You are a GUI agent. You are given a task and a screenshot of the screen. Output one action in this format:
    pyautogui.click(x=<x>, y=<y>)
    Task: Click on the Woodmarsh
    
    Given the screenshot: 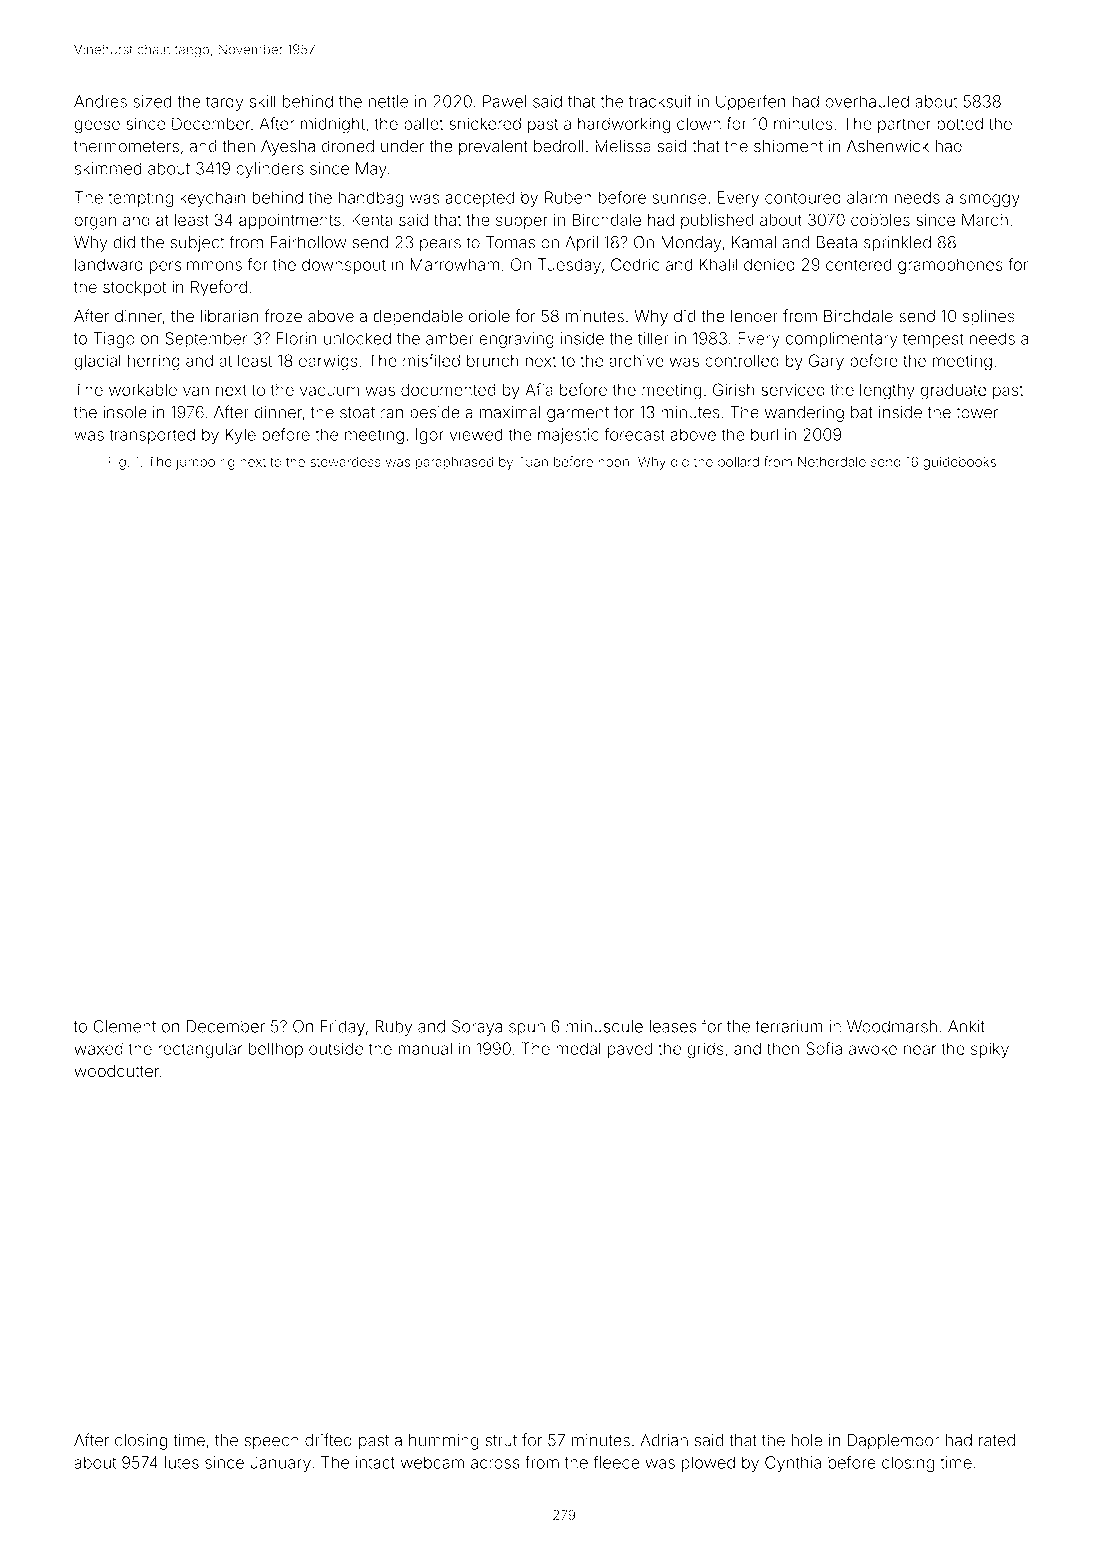 What is the action you would take?
    pyautogui.click(x=892, y=1026)
